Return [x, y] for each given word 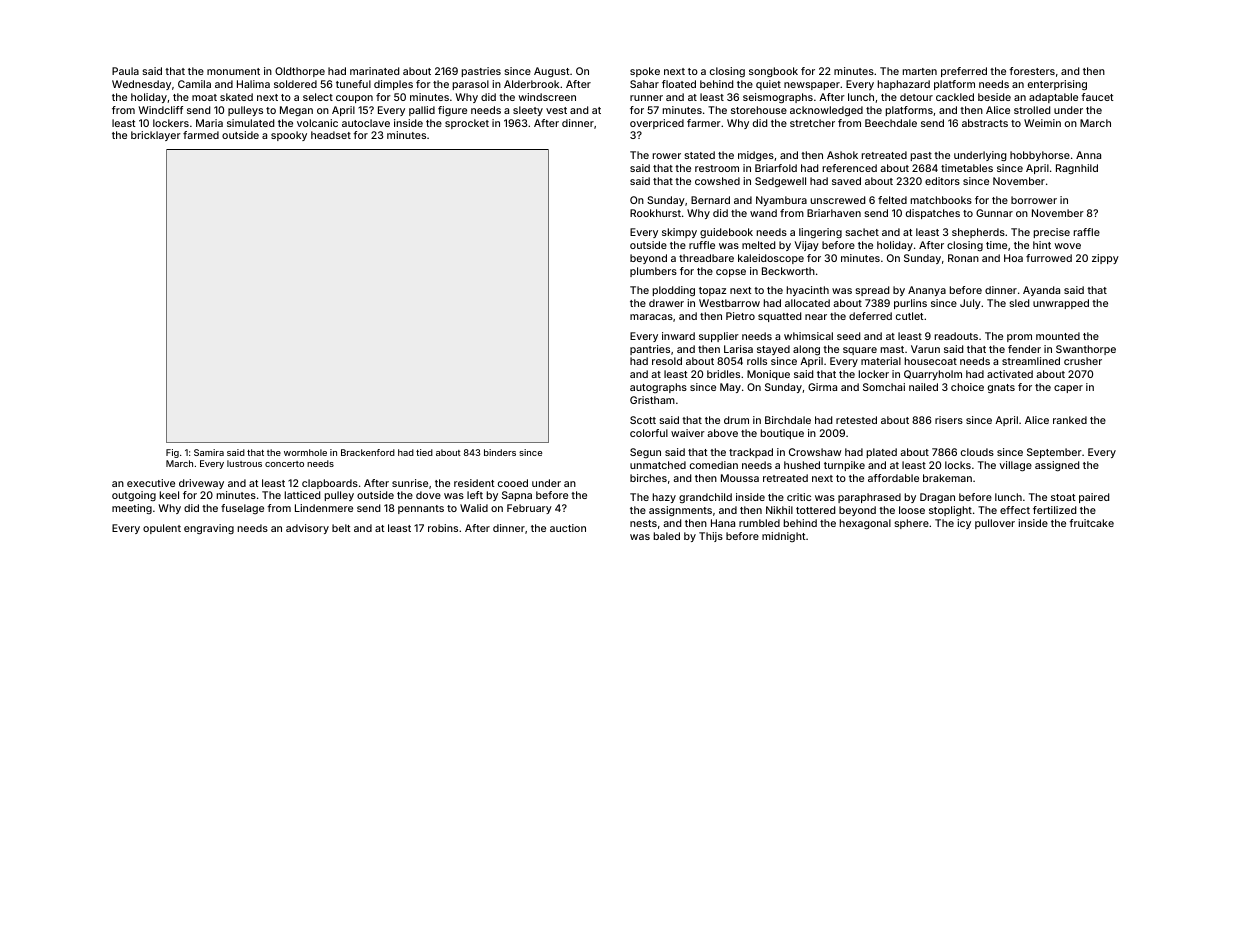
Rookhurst [655, 213]
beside [994, 97]
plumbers [653, 272]
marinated [374, 71]
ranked [1070, 420]
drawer [666, 303]
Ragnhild [1077, 169]
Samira [209, 452]
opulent [162, 529]
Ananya [927, 291]
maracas [651, 317]
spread [872, 291]
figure [452, 111]
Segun [645, 453]
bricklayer [156, 136]
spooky [289, 136]
